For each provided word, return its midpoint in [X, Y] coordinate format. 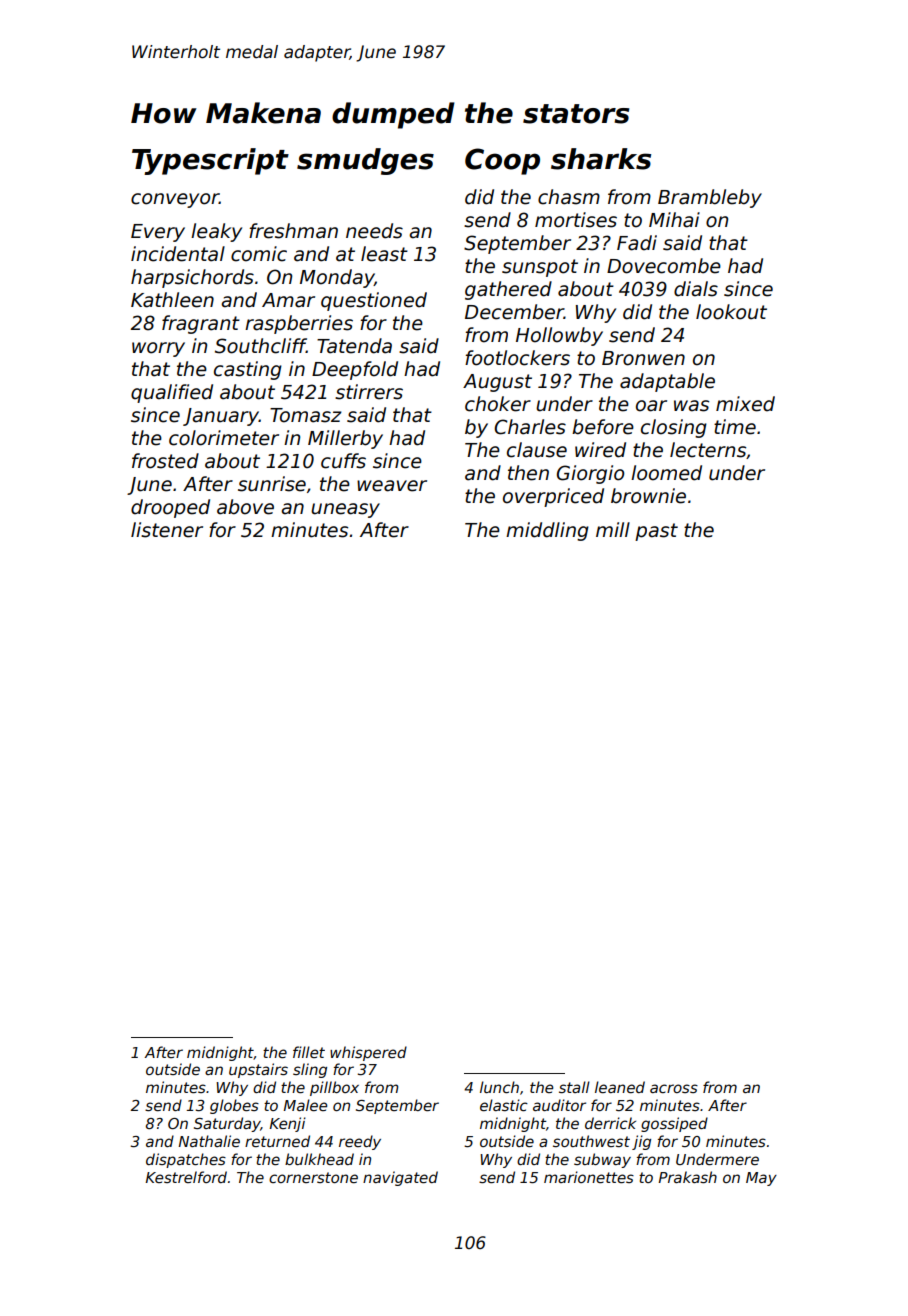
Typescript [210, 161]
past [656, 532]
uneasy [345, 510]
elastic [504, 1105]
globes [234, 1106]
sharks [601, 159]
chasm [569, 197]
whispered [368, 1053]
